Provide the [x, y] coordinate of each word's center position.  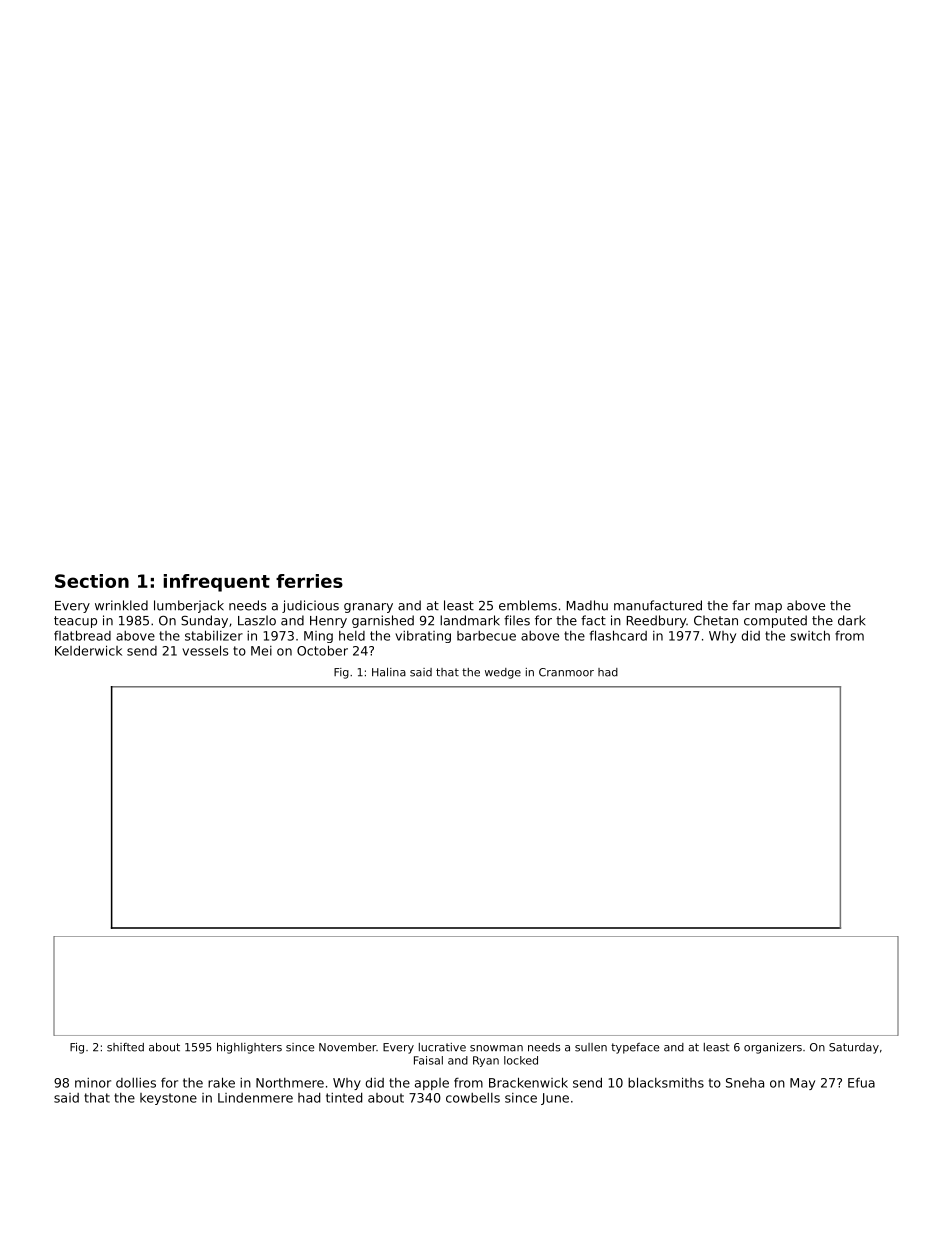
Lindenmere [255, 1098]
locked [521, 1060]
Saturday [854, 1048]
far [741, 605]
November [347, 1047]
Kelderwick [88, 650]
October [322, 650]
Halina [389, 672]
